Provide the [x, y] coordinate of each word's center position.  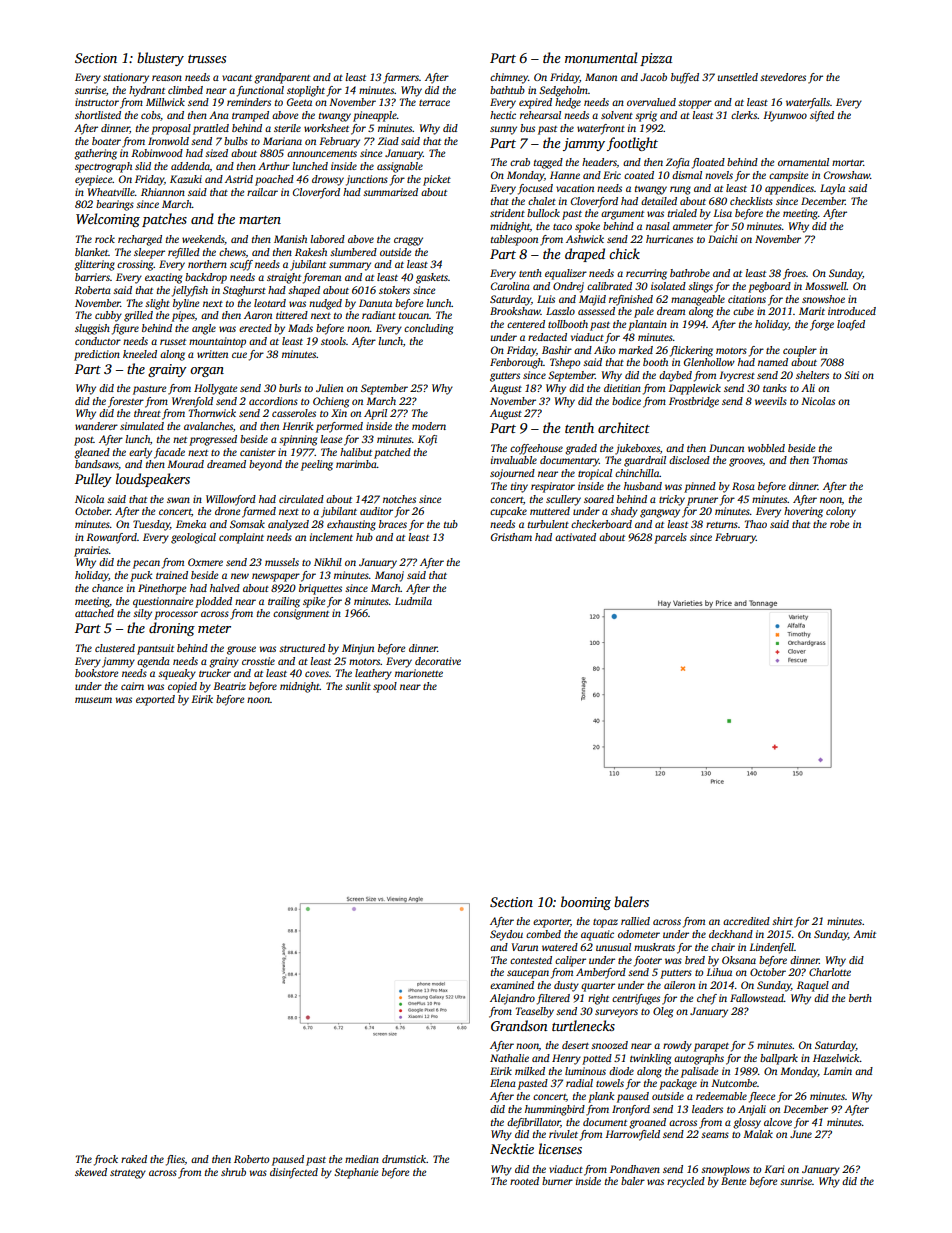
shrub [233, 1172]
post [84, 441]
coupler [800, 351]
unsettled [738, 77]
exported [155, 700]
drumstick [404, 1159]
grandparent [282, 78]
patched [392, 453]
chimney [509, 78]
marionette [419, 673]
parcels [670, 538]
